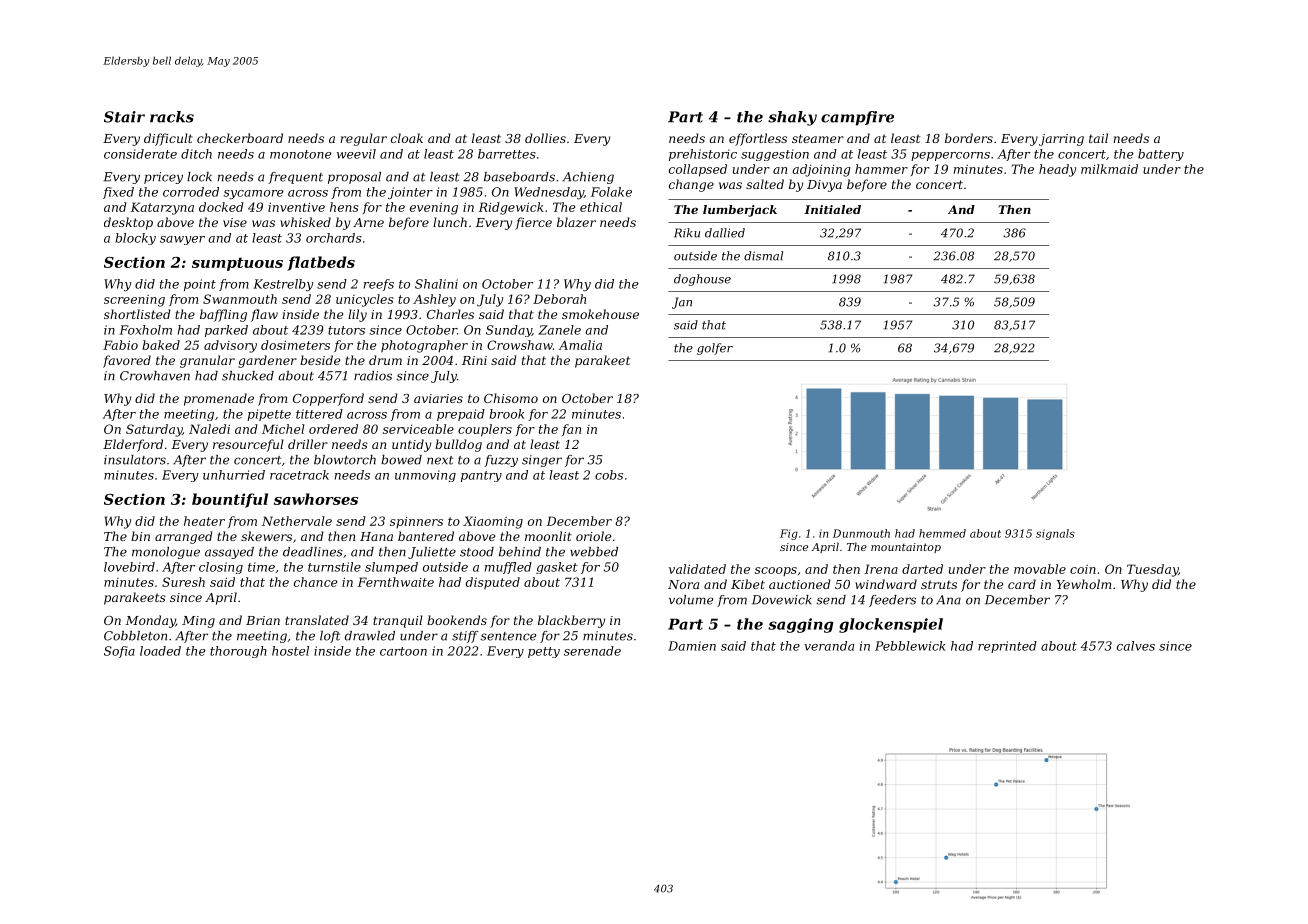 Image resolution: width=1308 pixels, height=924 pixels. I want to click on salted, so click(765, 184).
